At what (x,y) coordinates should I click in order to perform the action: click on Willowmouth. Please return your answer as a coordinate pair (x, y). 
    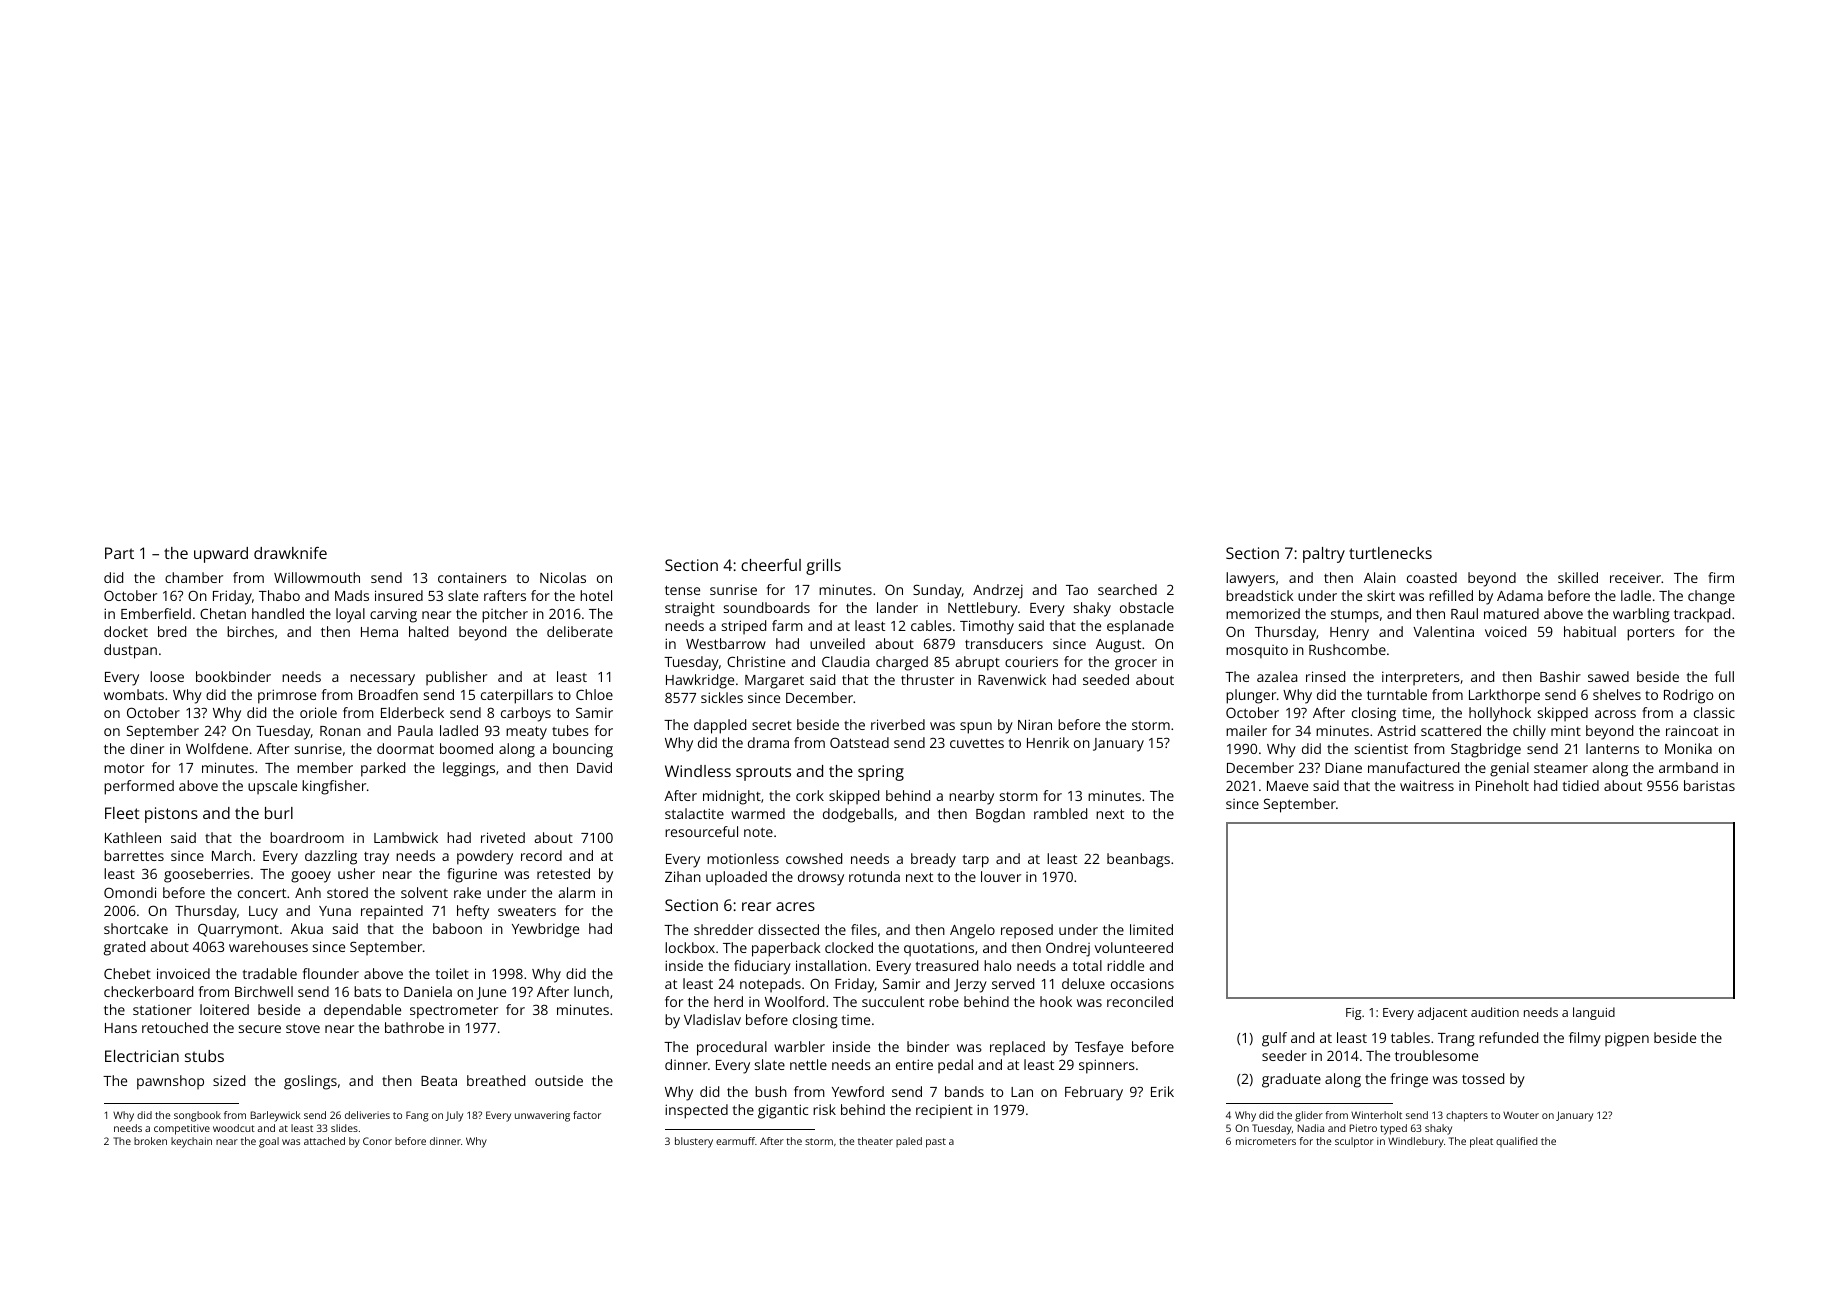
    Looking at the image, I should click on (317, 577).
